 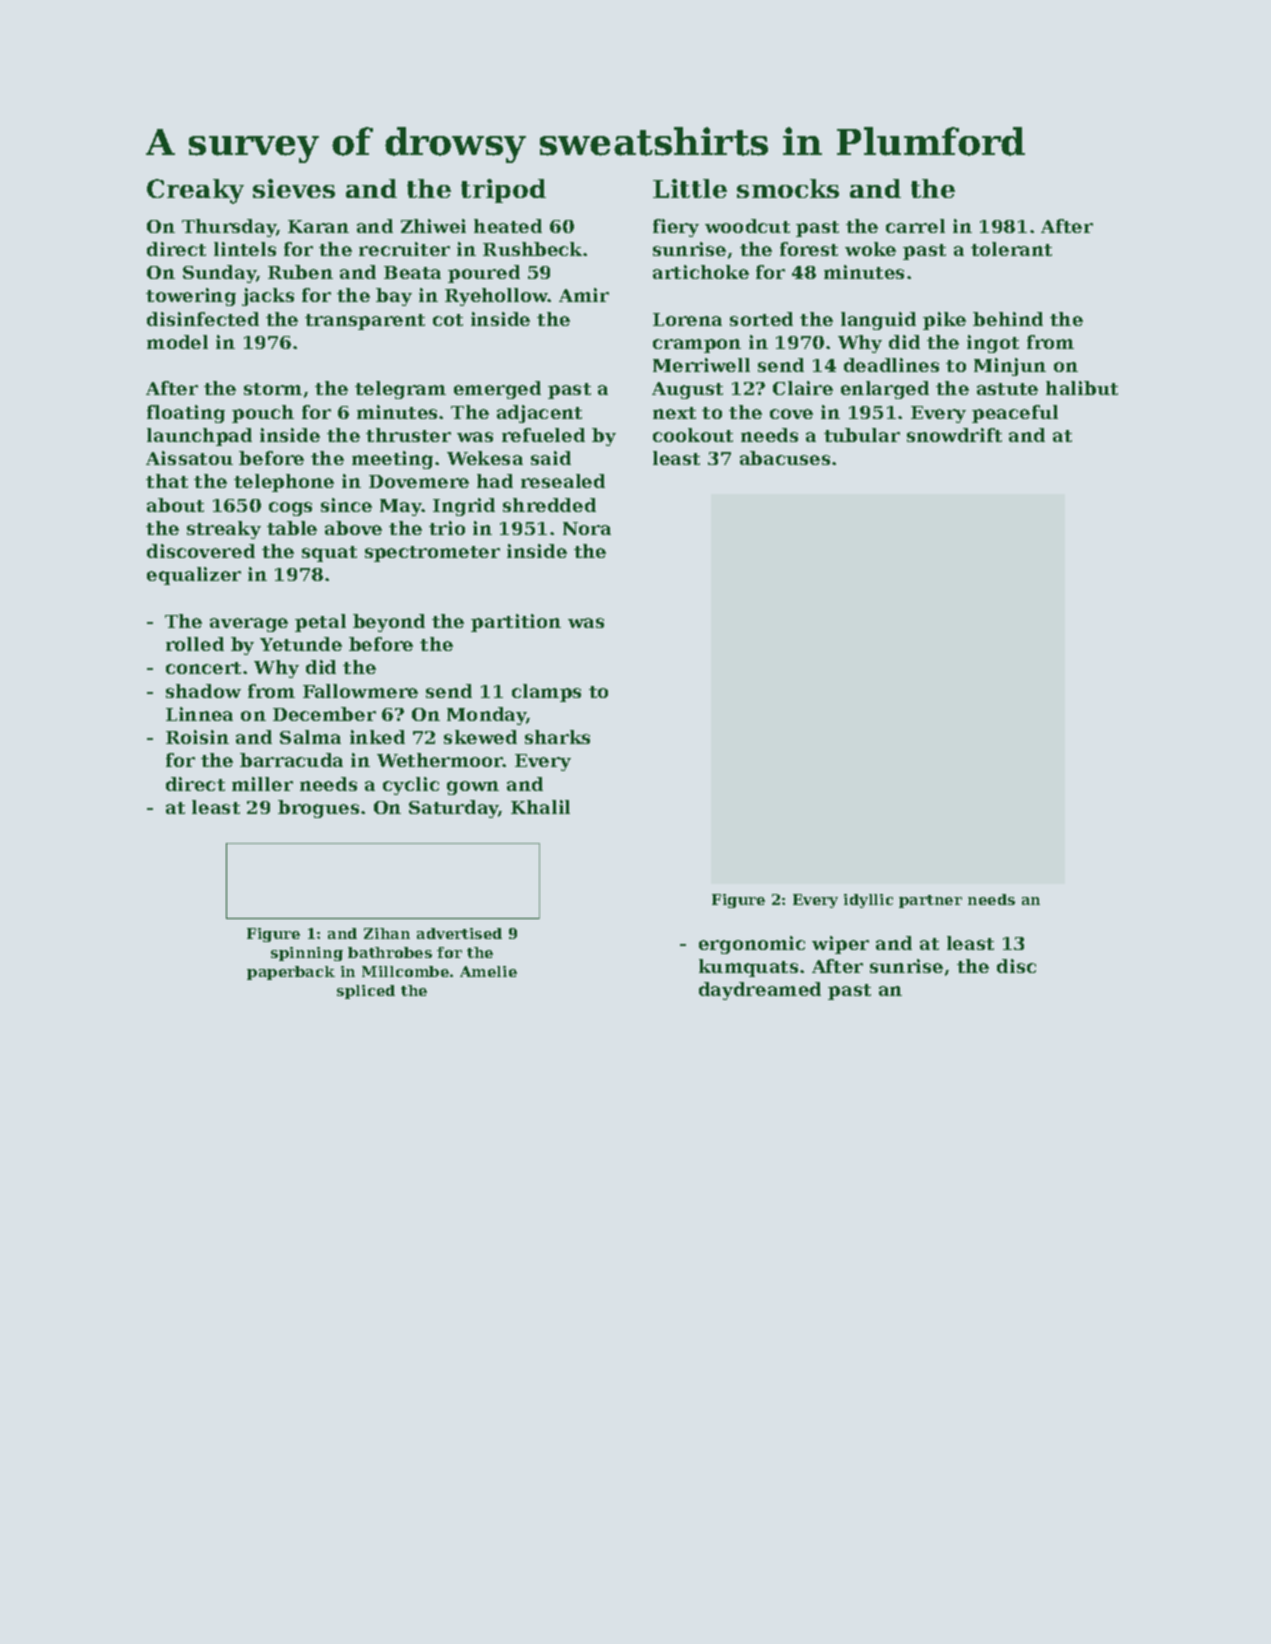 I want to click on sharks, so click(x=557, y=737).
